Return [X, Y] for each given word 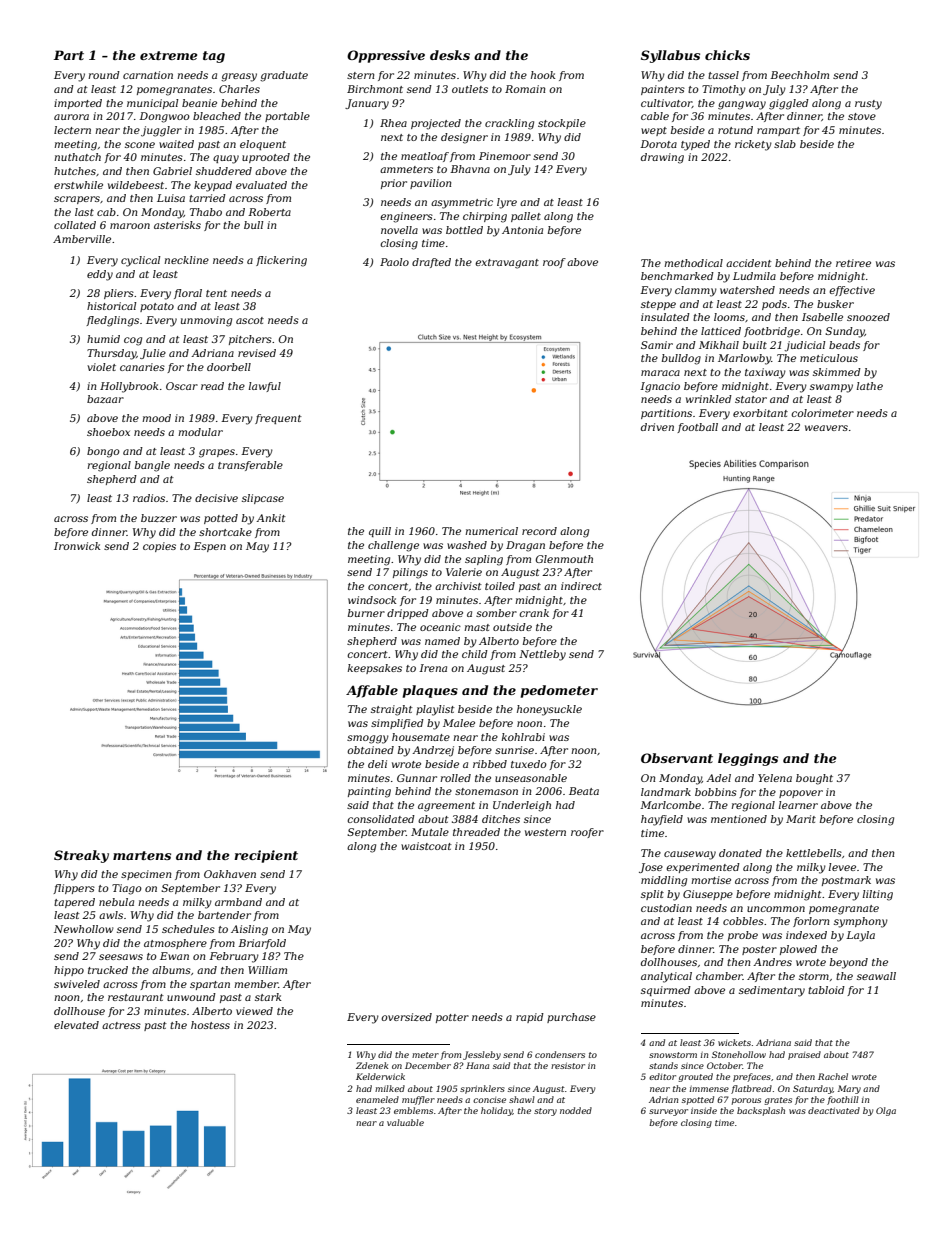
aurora [71, 117]
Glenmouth [564, 559]
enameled [377, 1099]
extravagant [507, 264]
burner [366, 613]
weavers [826, 428]
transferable [250, 466]
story [545, 1112]
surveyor [668, 1112]
